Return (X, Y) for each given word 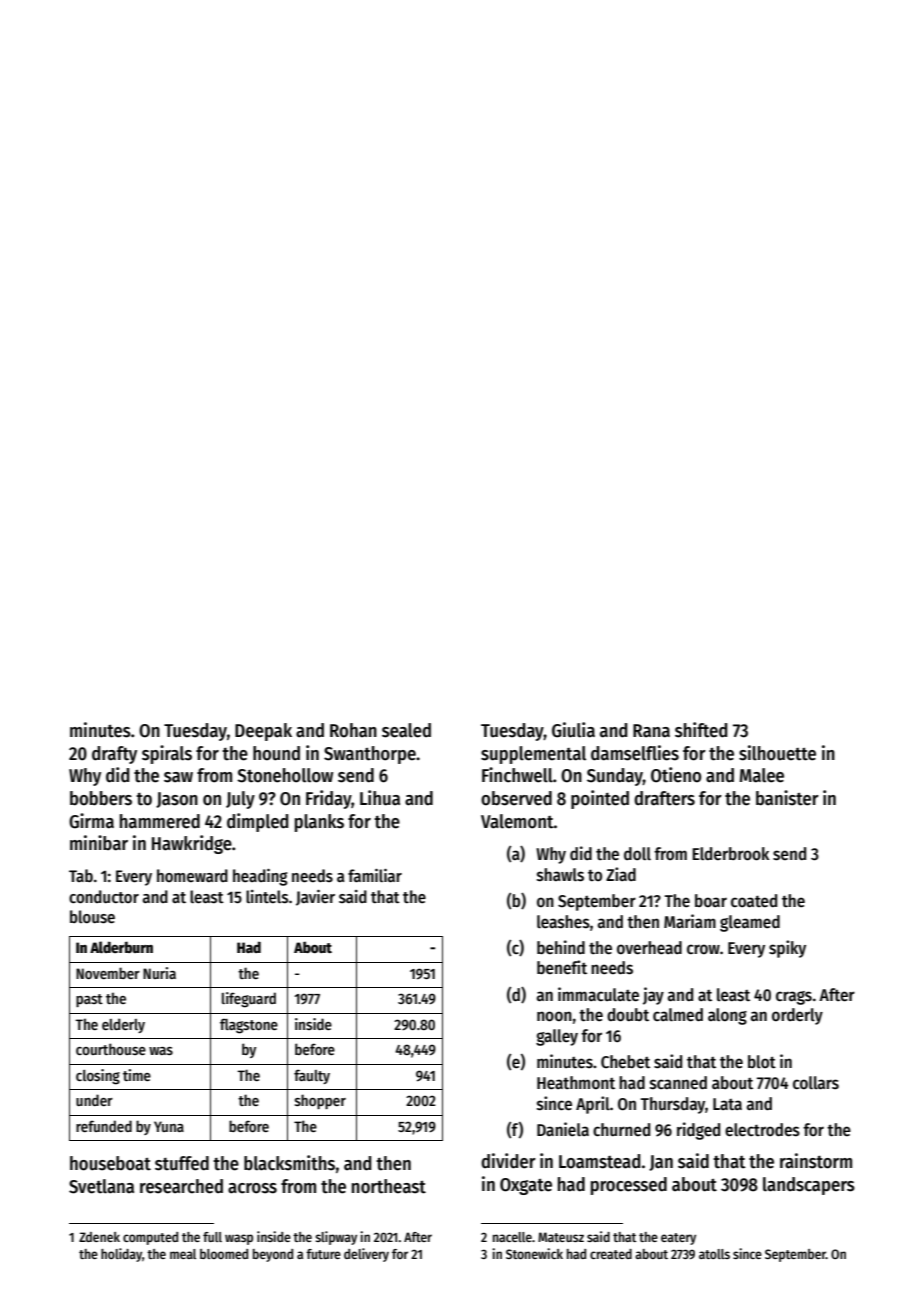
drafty (114, 755)
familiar (375, 876)
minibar (99, 843)
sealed (406, 730)
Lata (727, 1104)
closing (98, 1077)
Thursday (673, 1105)
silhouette (777, 753)
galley (557, 1037)
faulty (312, 1076)
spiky (787, 949)
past (89, 1000)
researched (181, 1186)
